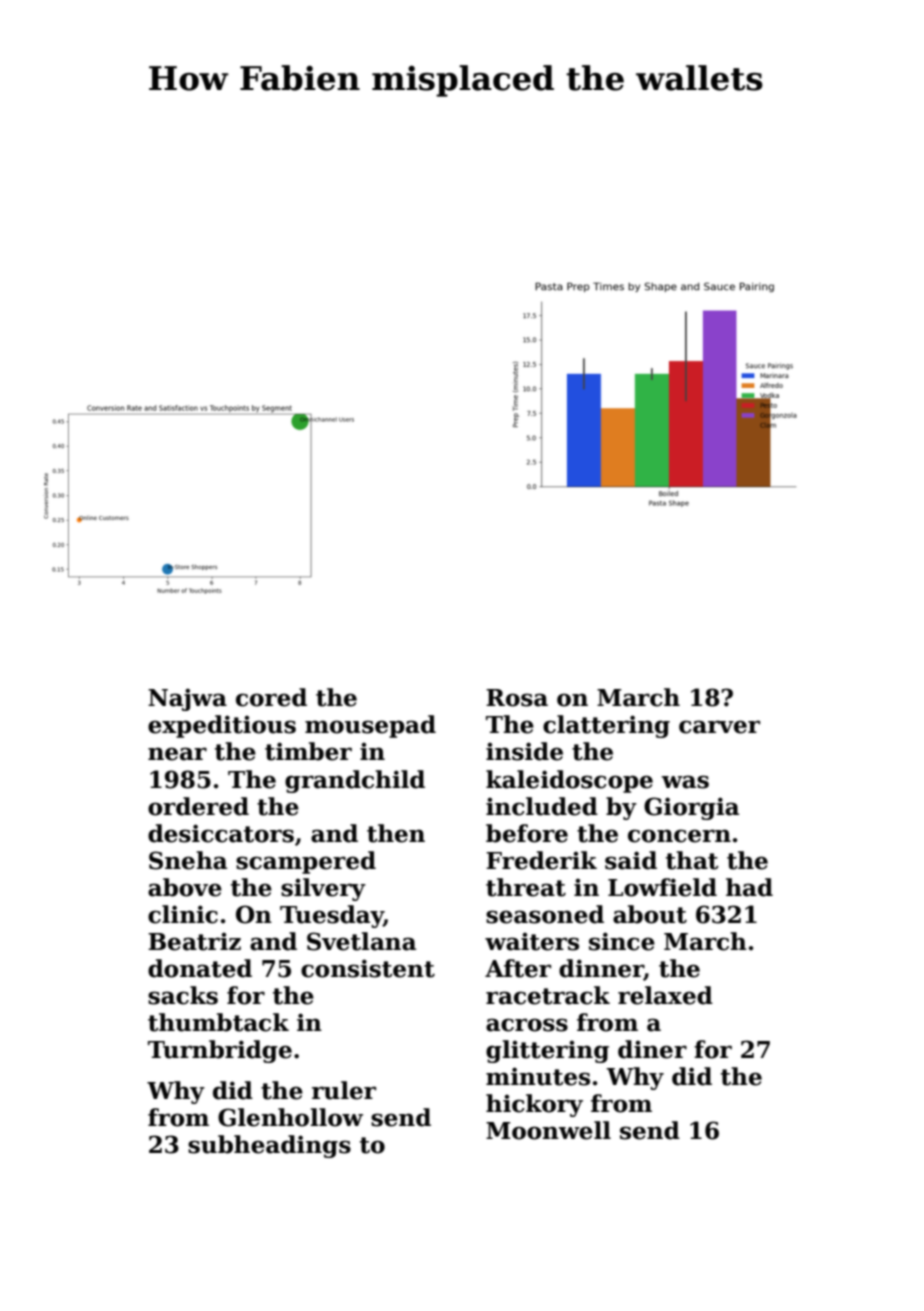  Describe the element at coordinates (650, 914) in the screenshot. I see `about` at that location.
